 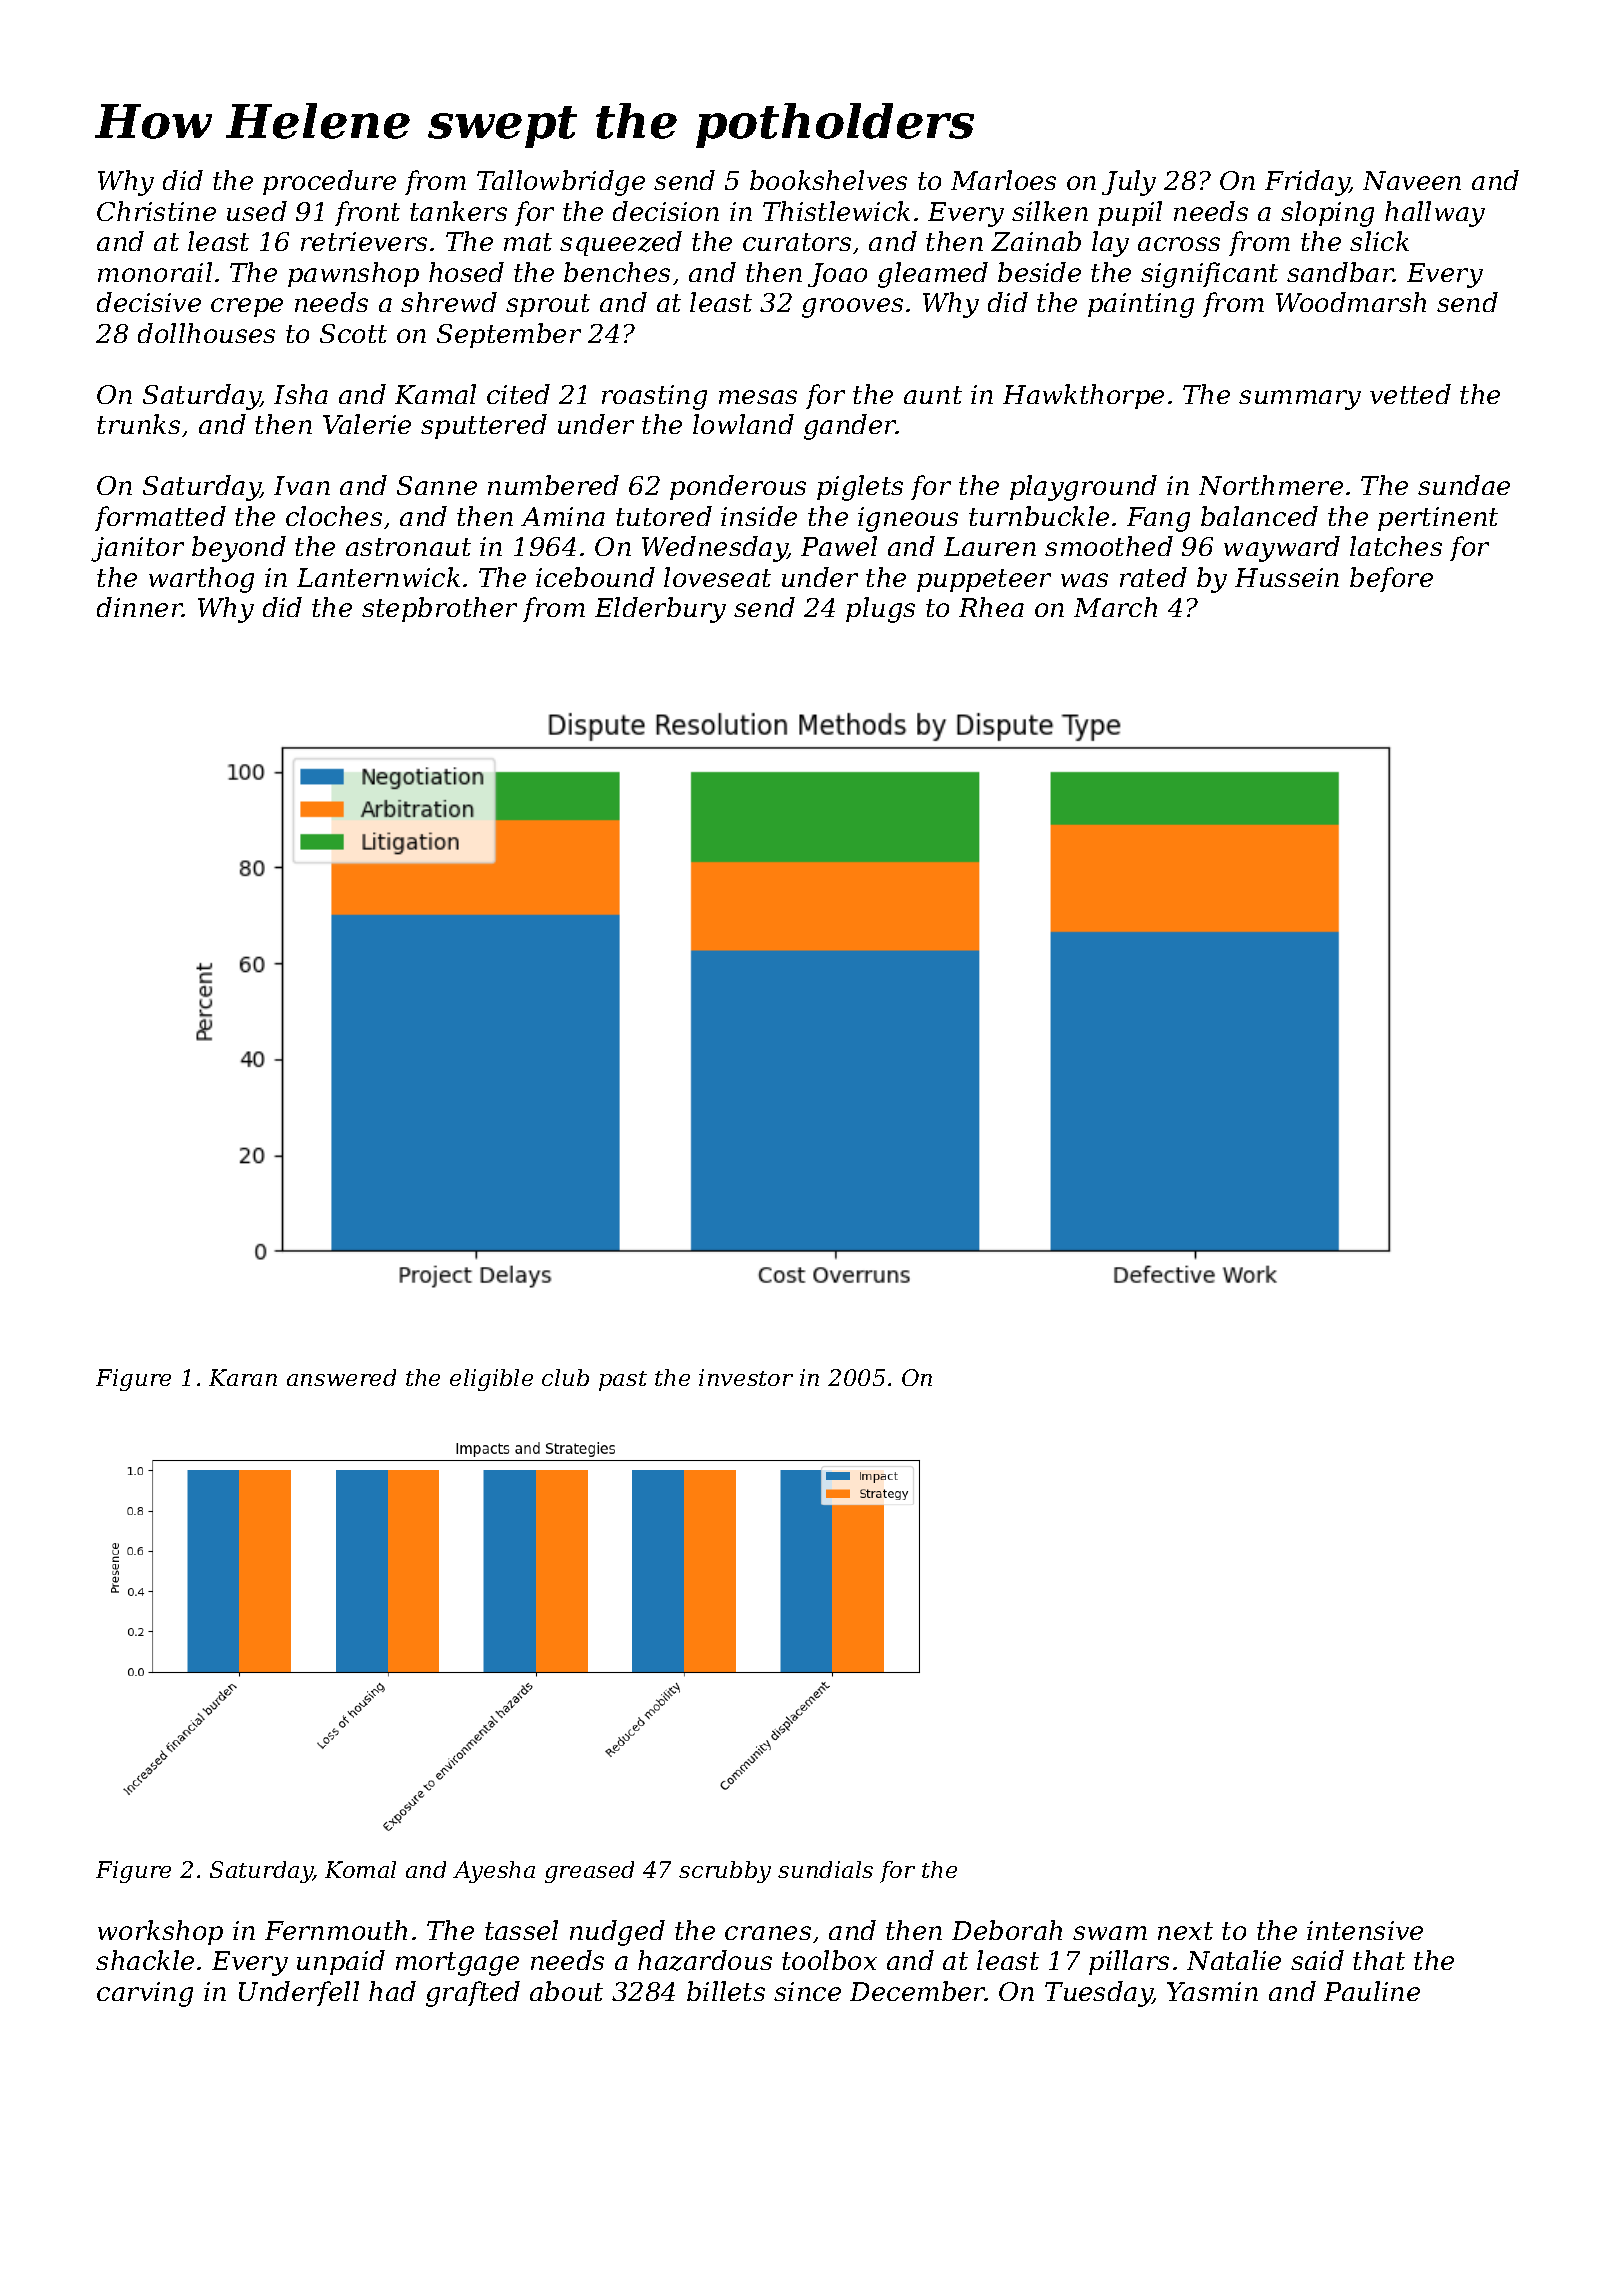 What do you see at coordinates (353, 333) in the page?
I see `Scott` at bounding box center [353, 333].
